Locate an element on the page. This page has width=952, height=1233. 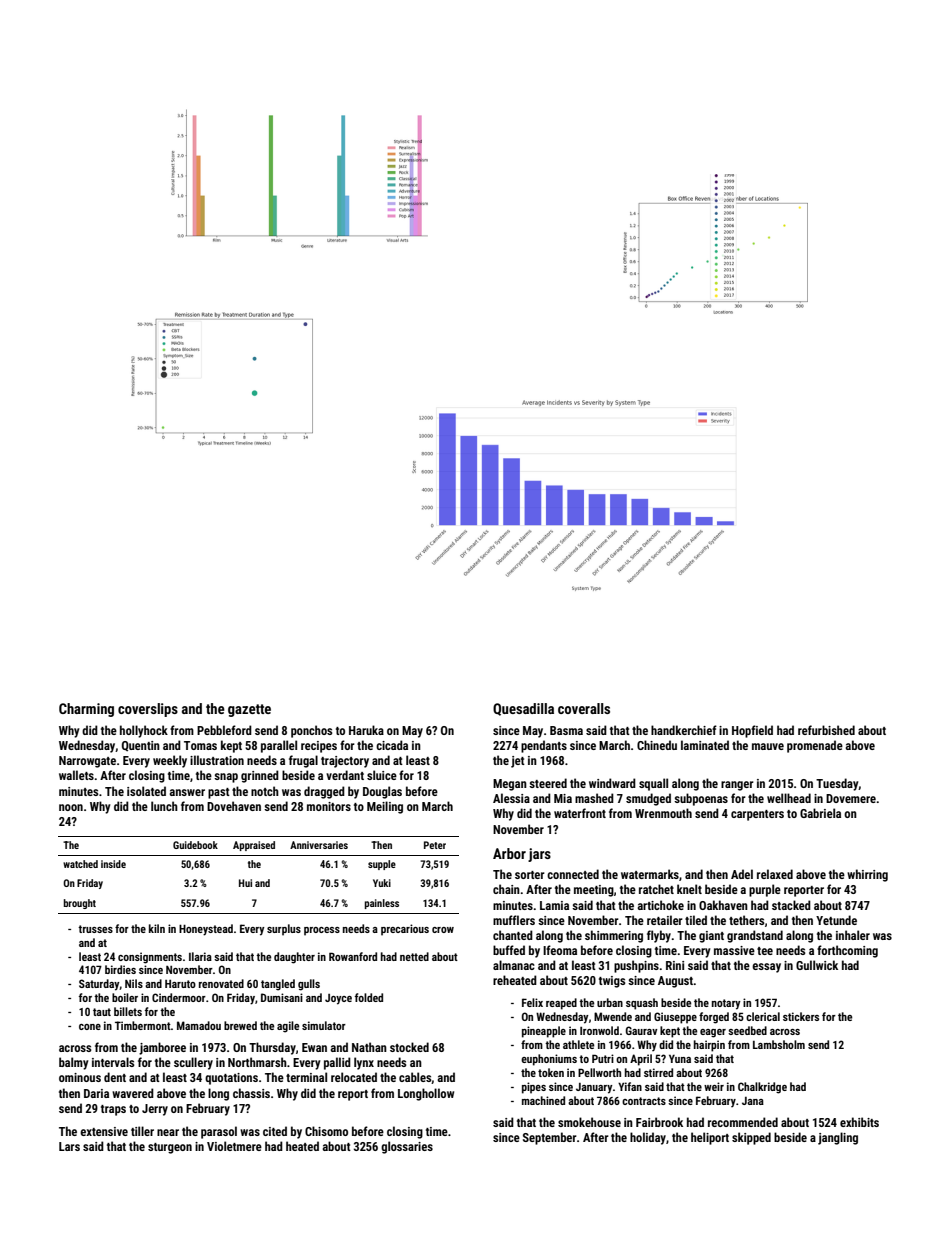
jars is located at coordinates (539, 855).
